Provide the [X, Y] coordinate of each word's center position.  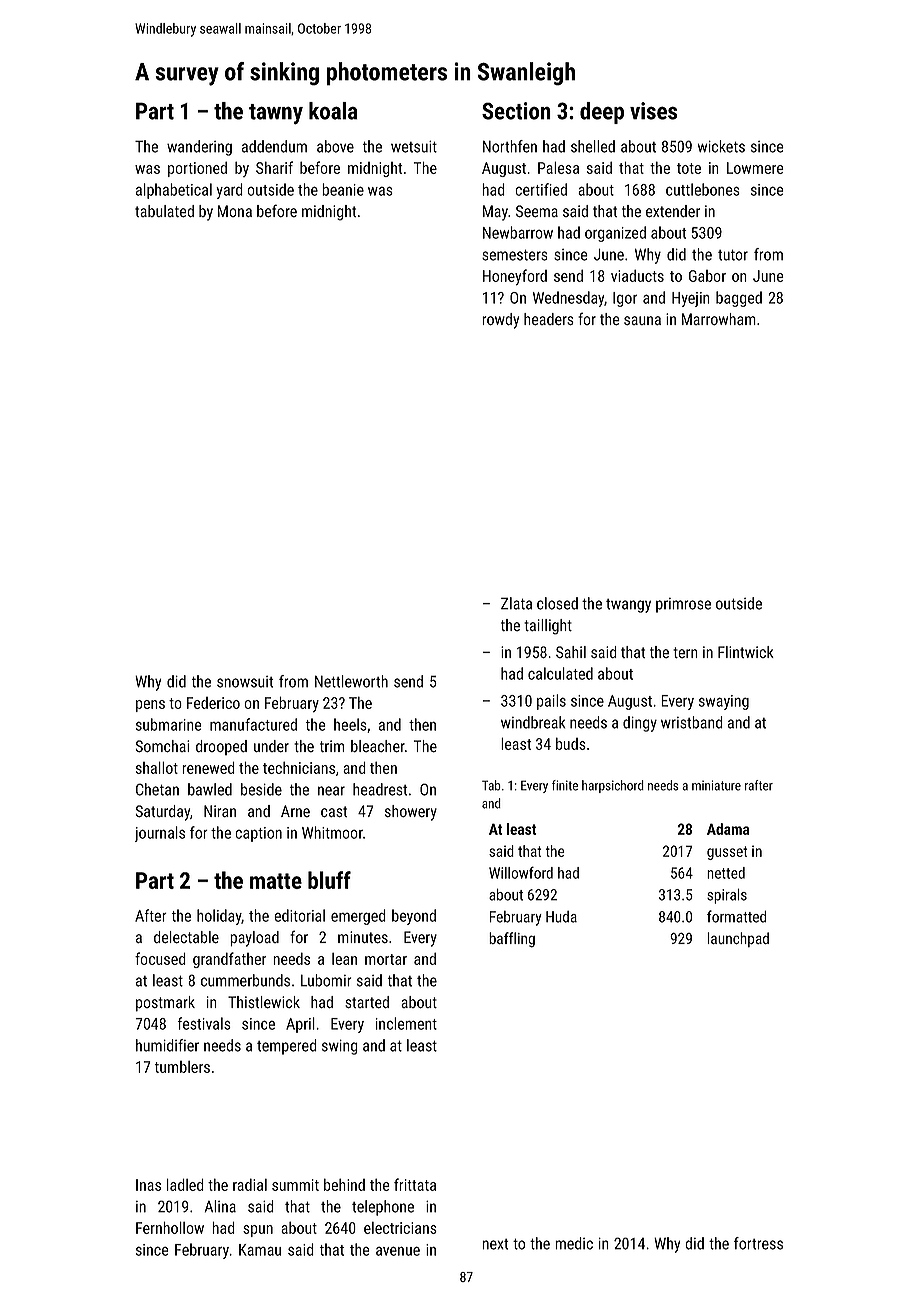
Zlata [516, 603]
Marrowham [719, 319]
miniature [716, 785]
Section [516, 111]
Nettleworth [351, 681]
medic [574, 1243]
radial [250, 1184]
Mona [235, 211]
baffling [512, 940]
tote [689, 168]
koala [333, 111]
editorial [299, 915]
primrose [683, 605]
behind [344, 1184]
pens [150, 706]
